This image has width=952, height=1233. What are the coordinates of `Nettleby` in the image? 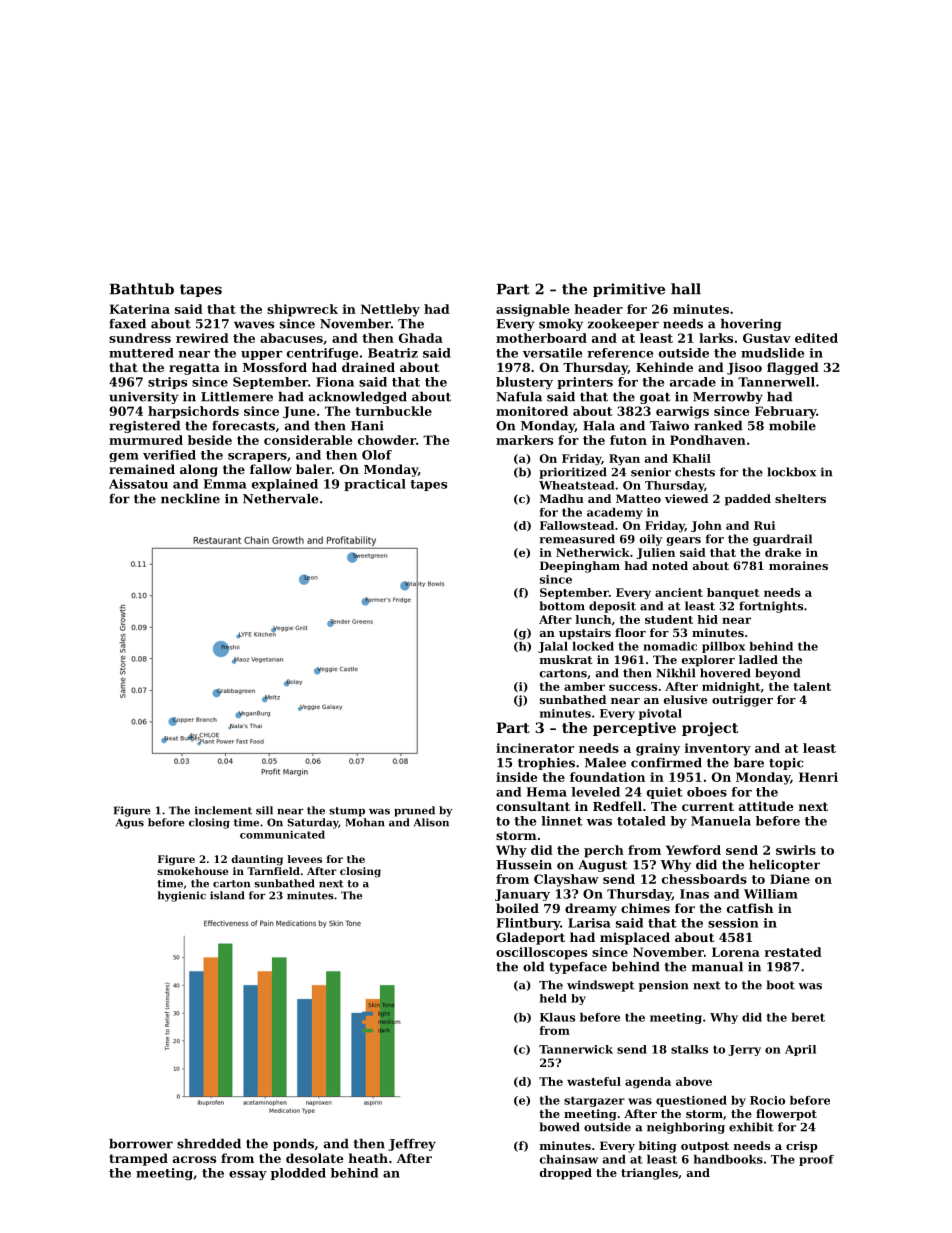 It's located at (390, 310).
